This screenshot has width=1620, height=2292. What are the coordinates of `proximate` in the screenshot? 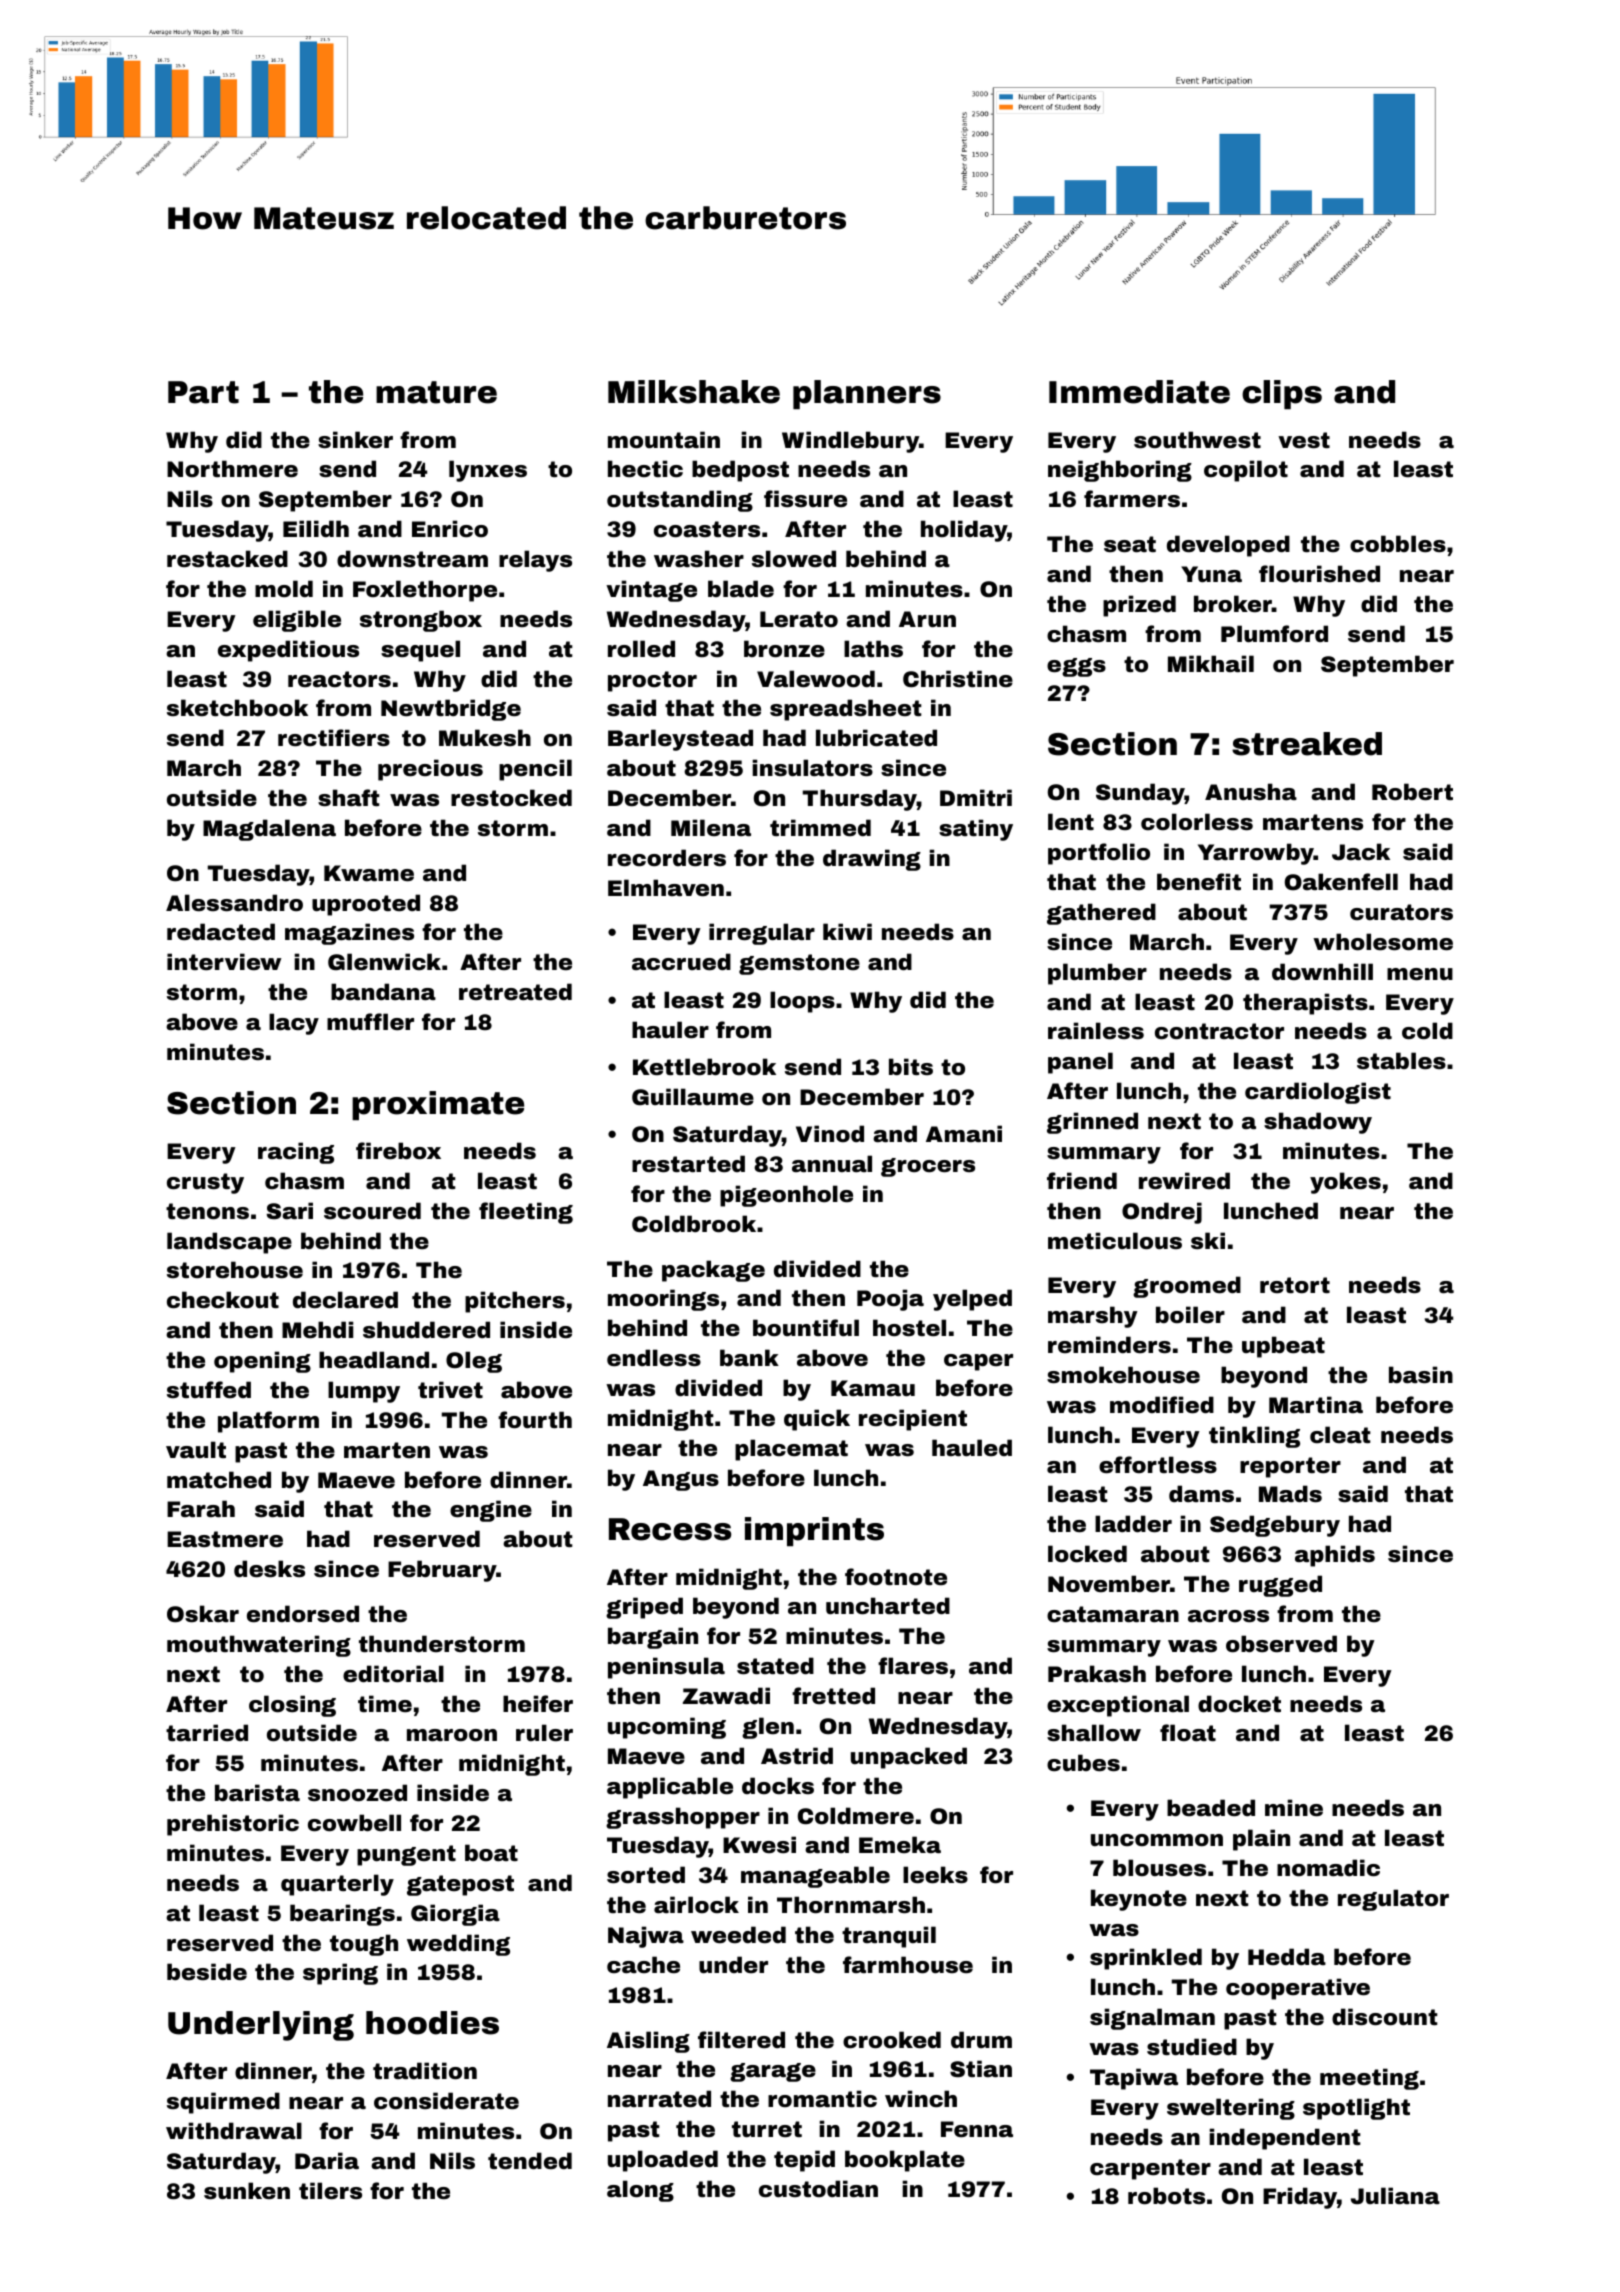 It's located at (438, 1105).
